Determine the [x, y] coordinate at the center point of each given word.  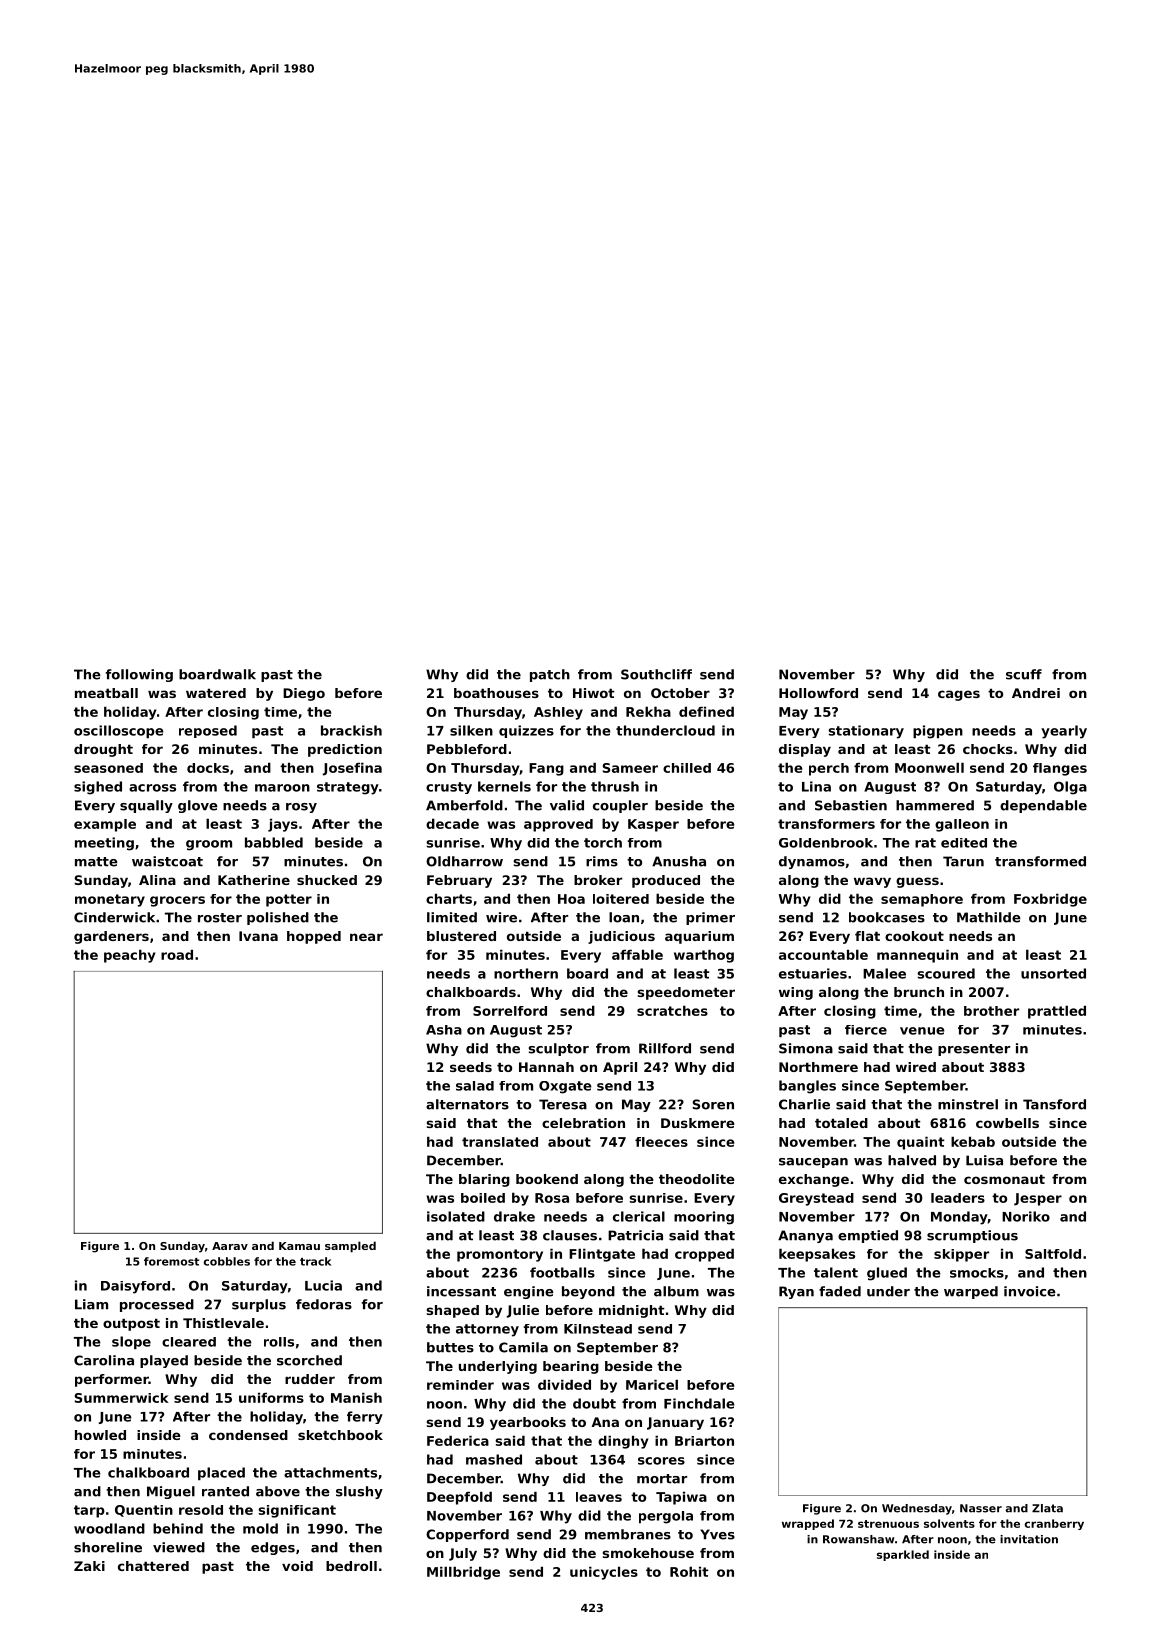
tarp [89, 1511]
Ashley [558, 713]
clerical [639, 1216]
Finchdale [699, 1403]
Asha [444, 1030]
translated [500, 1142]
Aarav [230, 1246]
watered [216, 693]
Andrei [1036, 693]
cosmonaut [1004, 1179]
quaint [921, 1143]
